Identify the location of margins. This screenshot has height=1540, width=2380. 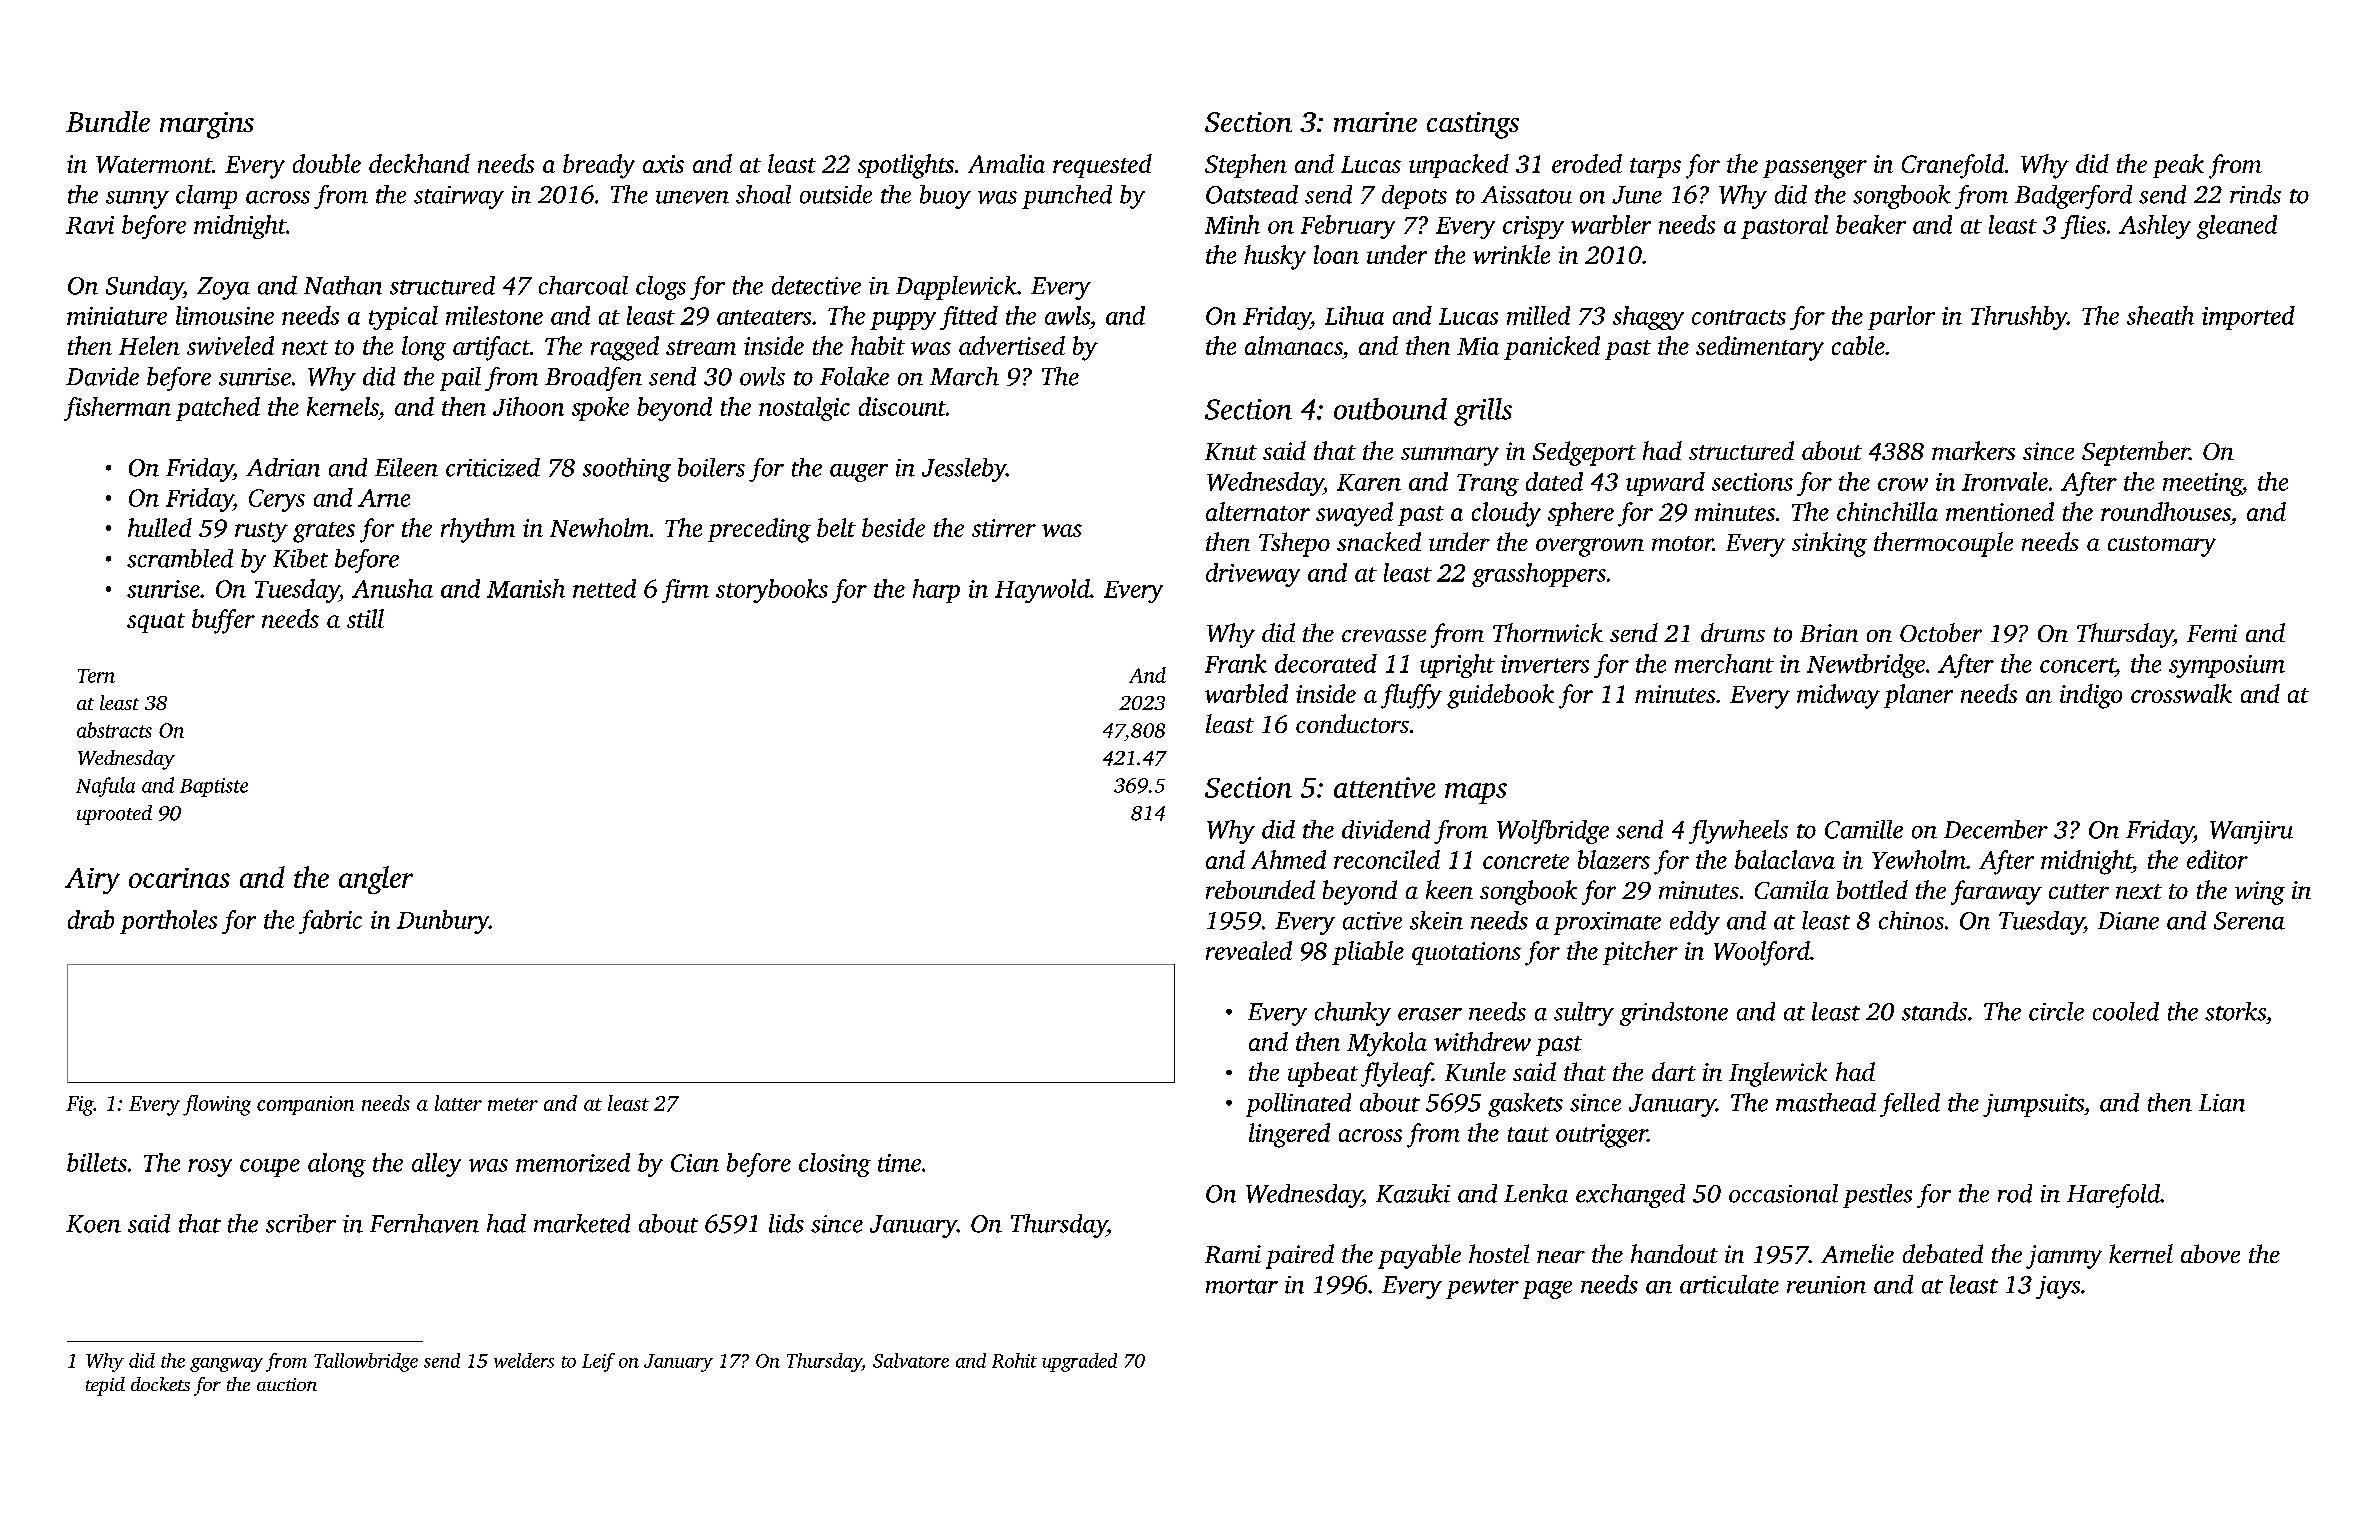
(207, 125).
